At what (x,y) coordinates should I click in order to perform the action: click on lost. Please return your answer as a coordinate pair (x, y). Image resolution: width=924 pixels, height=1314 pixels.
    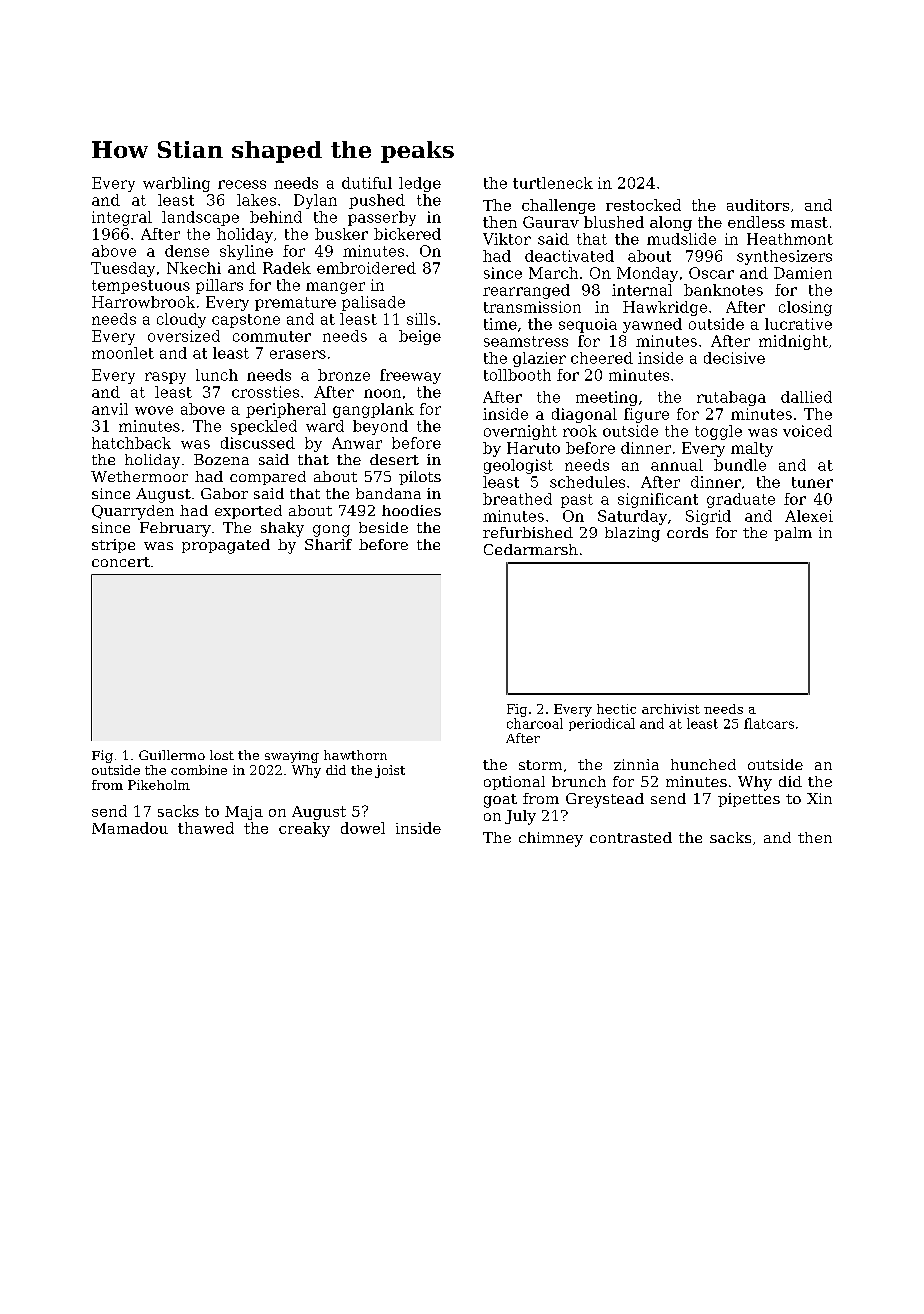
    Looking at the image, I should click on (222, 755).
